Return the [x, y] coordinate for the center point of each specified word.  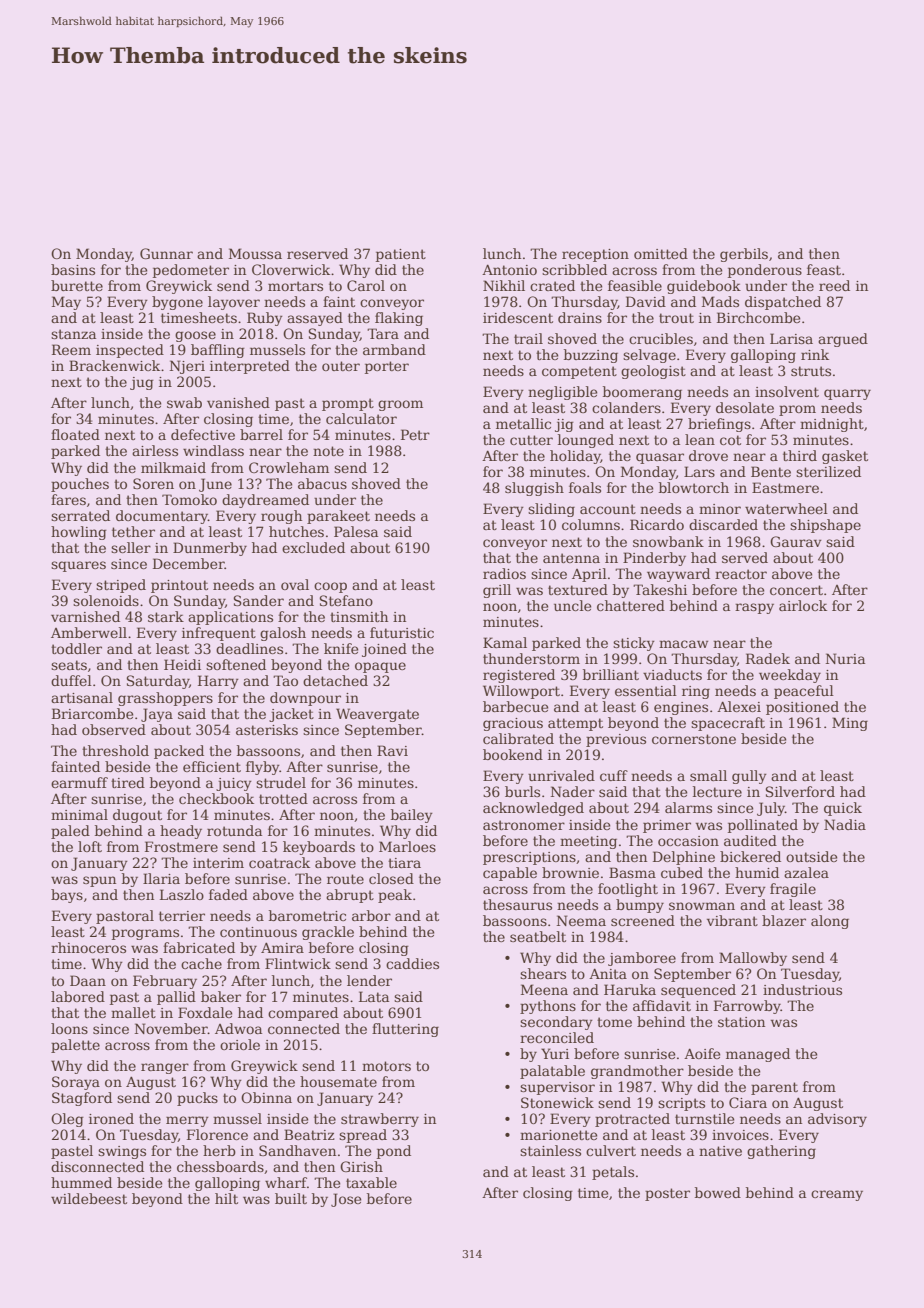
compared [303, 1014]
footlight [628, 890]
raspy [754, 608]
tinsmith [359, 616]
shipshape [825, 526]
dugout [137, 816]
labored [78, 996]
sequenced [698, 991]
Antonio [509, 269]
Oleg [67, 1120]
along [830, 922]
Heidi [182, 664]
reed [834, 285]
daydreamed [265, 501]
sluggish [534, 489]
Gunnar [166, 253]
